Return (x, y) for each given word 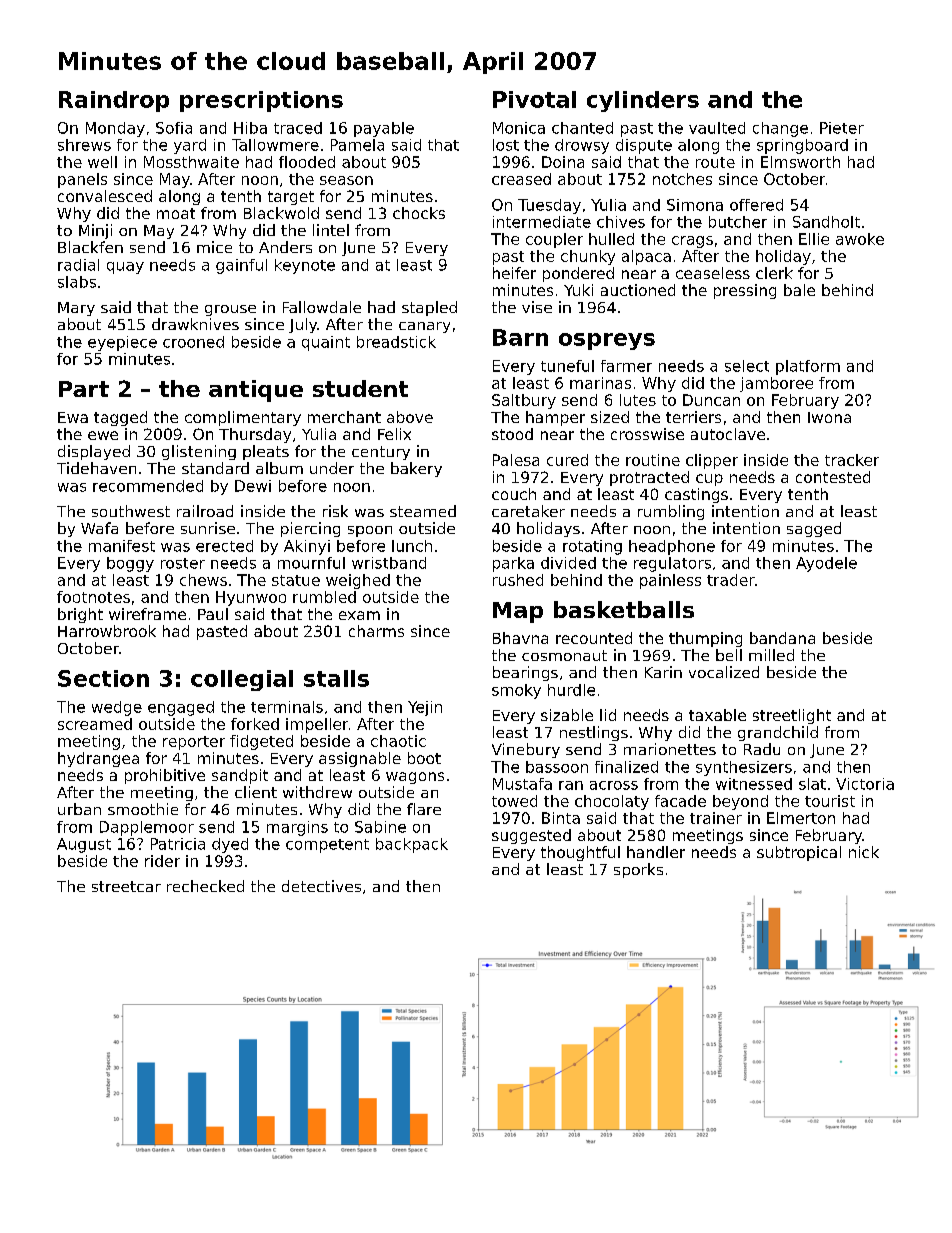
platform (808, 367)
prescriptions (261, 101)
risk (335, 511)
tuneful (567, 366)
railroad (205, 511)
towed (514, 801)
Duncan (711, 400)
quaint (326, 343)
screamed (95, 724)
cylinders (643, 101)
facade (680, 801)
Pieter (842, 128)
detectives (321, 886)
